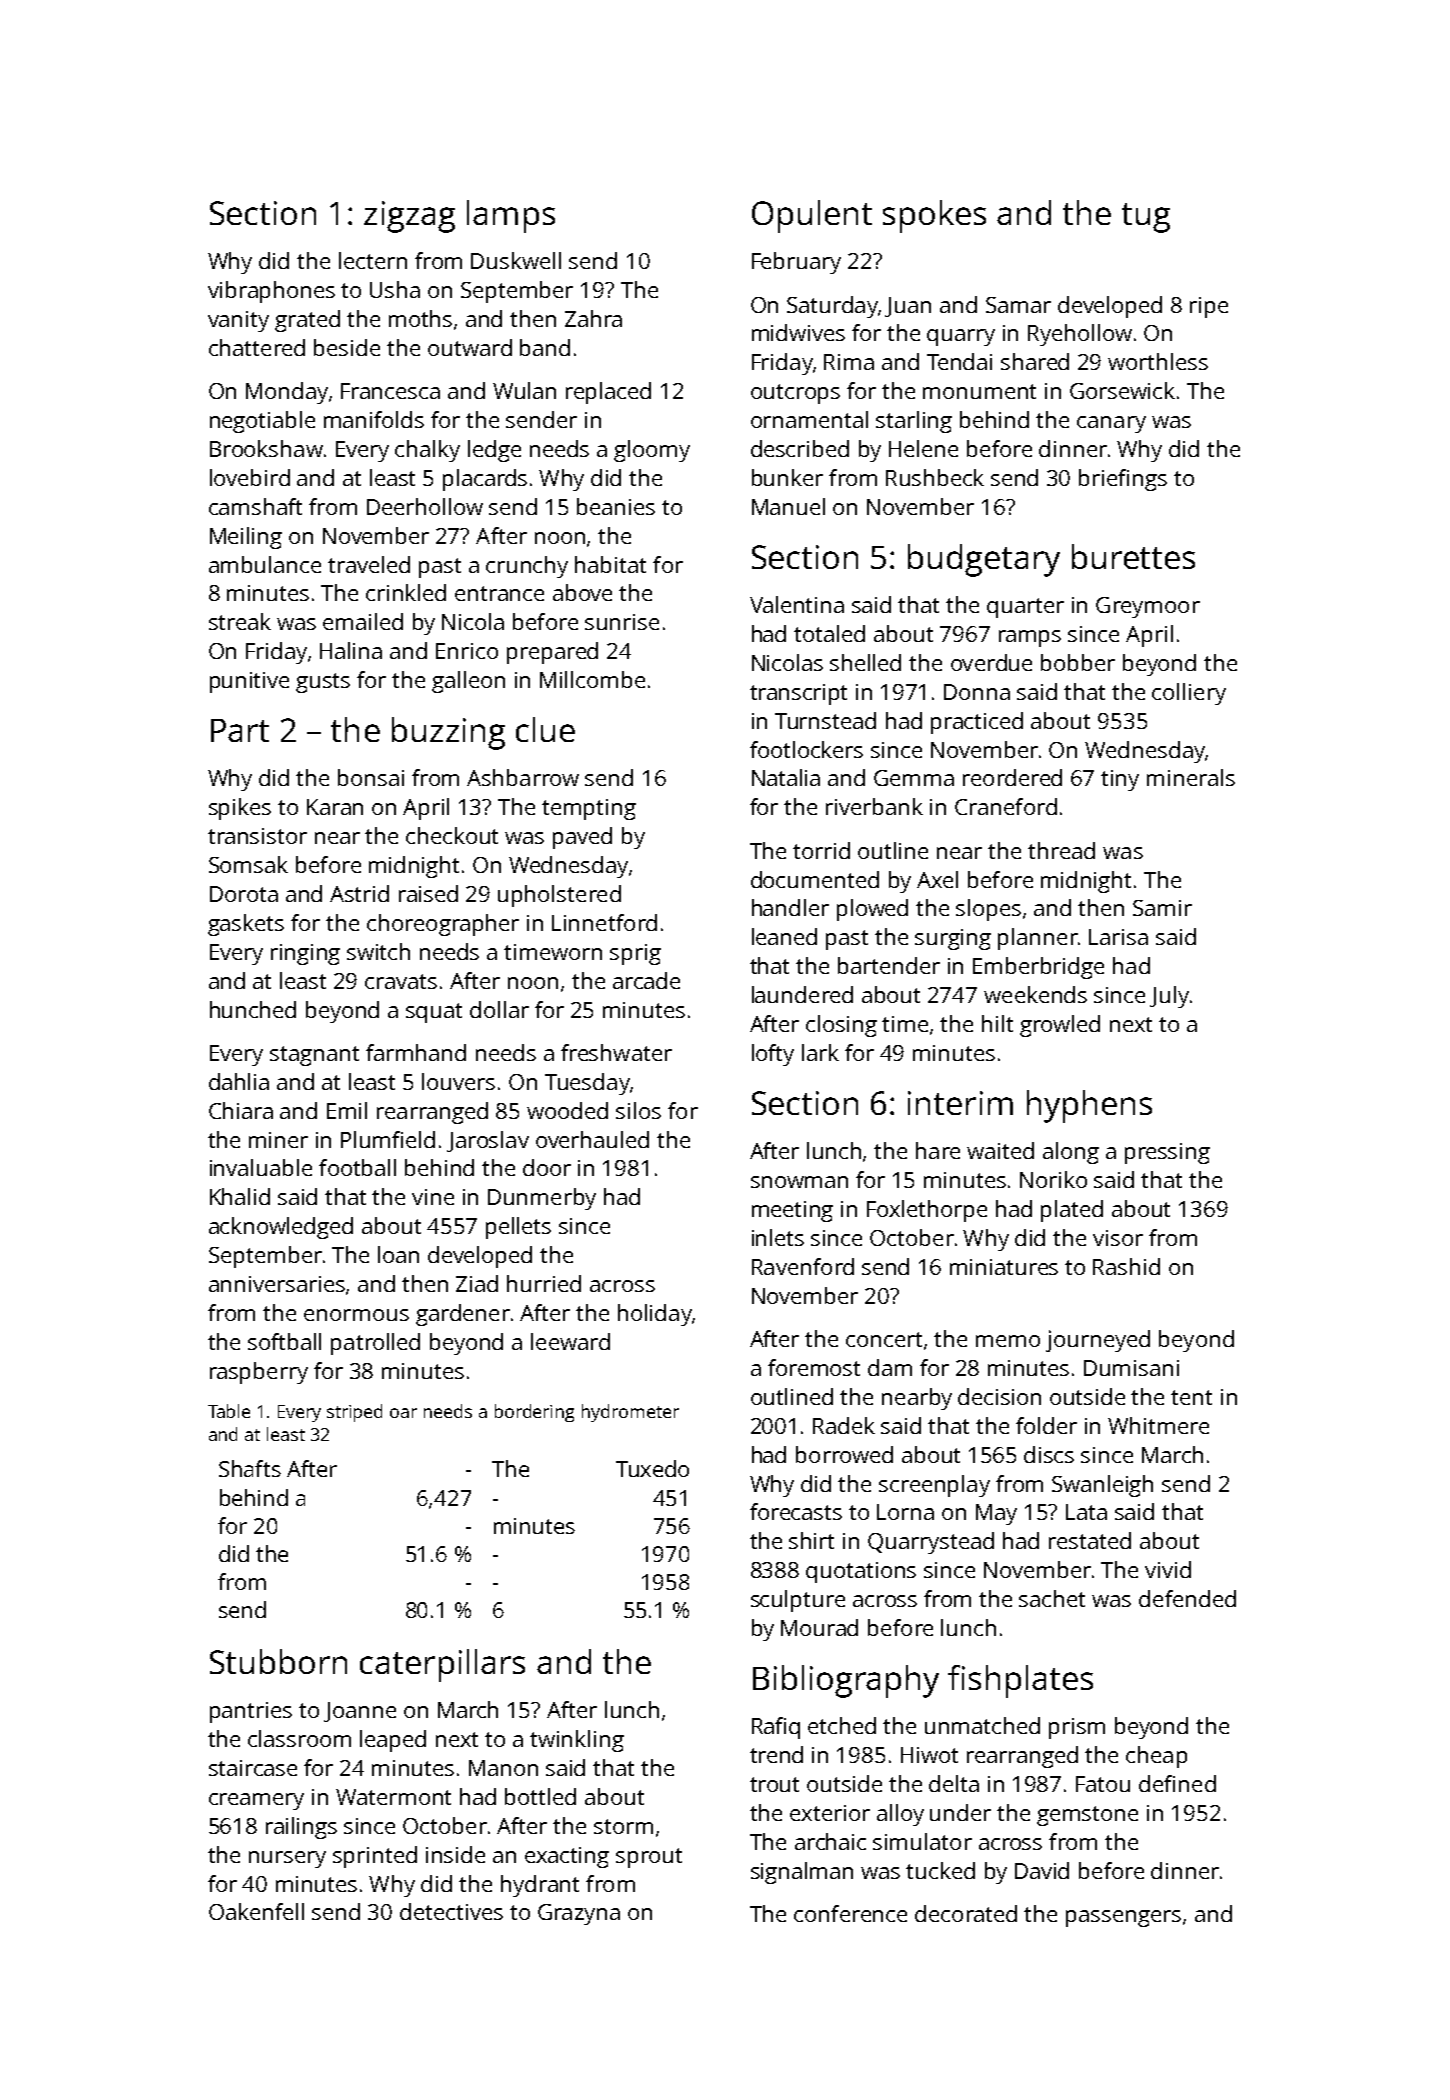  What do you see at coordinates (360, 1712) in the page?
I see `Joanne` at bounding box center [360, 1712].
